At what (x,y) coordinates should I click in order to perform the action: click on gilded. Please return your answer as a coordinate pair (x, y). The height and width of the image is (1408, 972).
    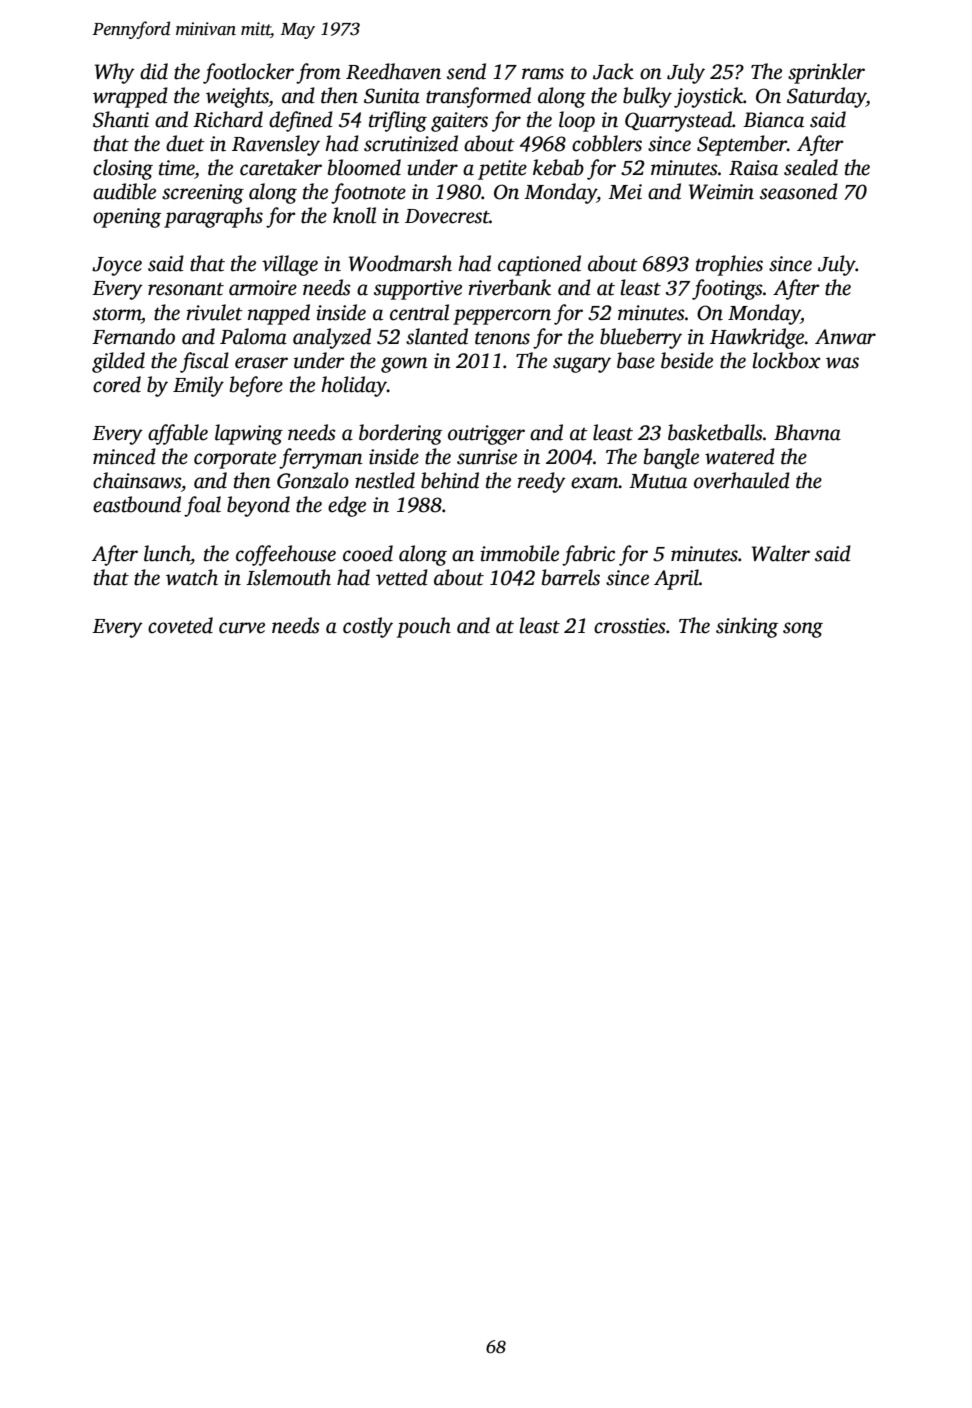
    Looking at the image, I should click on (118, 362).
